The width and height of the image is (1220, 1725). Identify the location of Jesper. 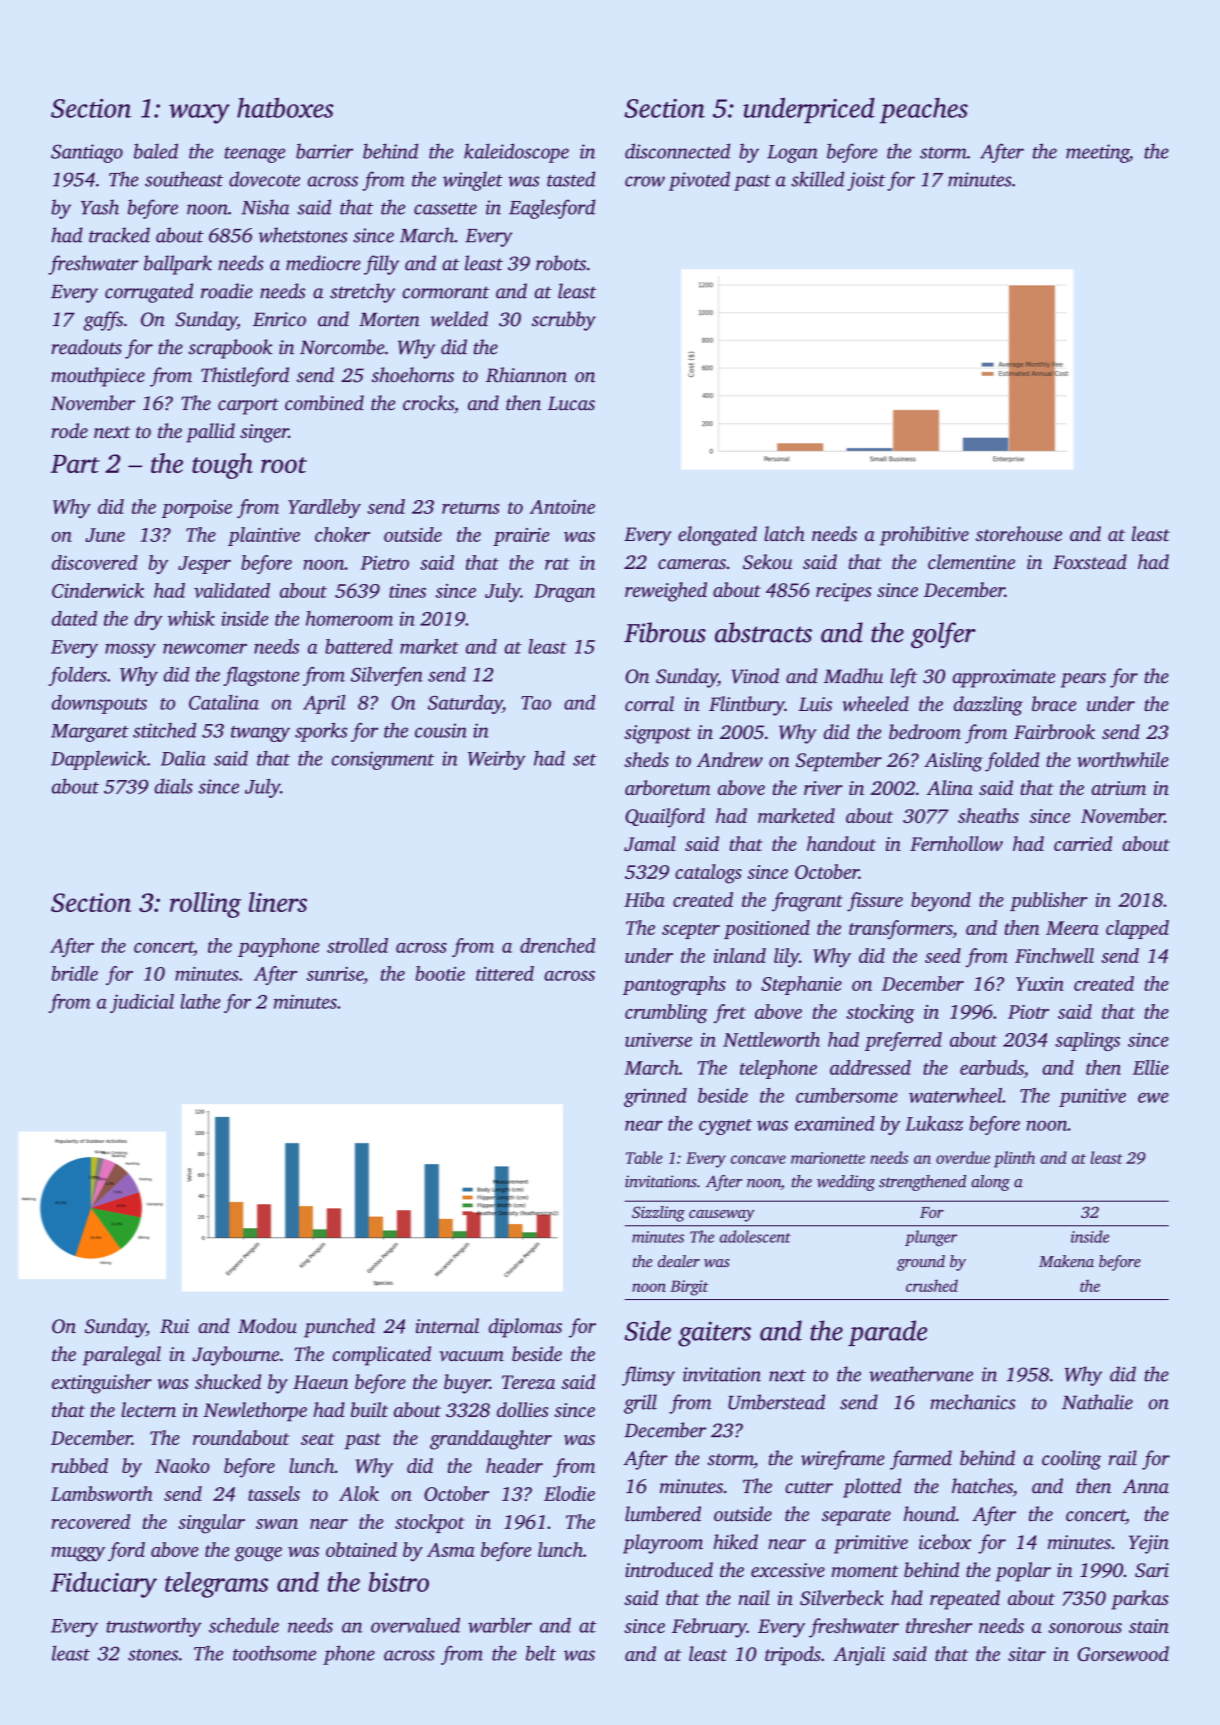
(204, 565).
